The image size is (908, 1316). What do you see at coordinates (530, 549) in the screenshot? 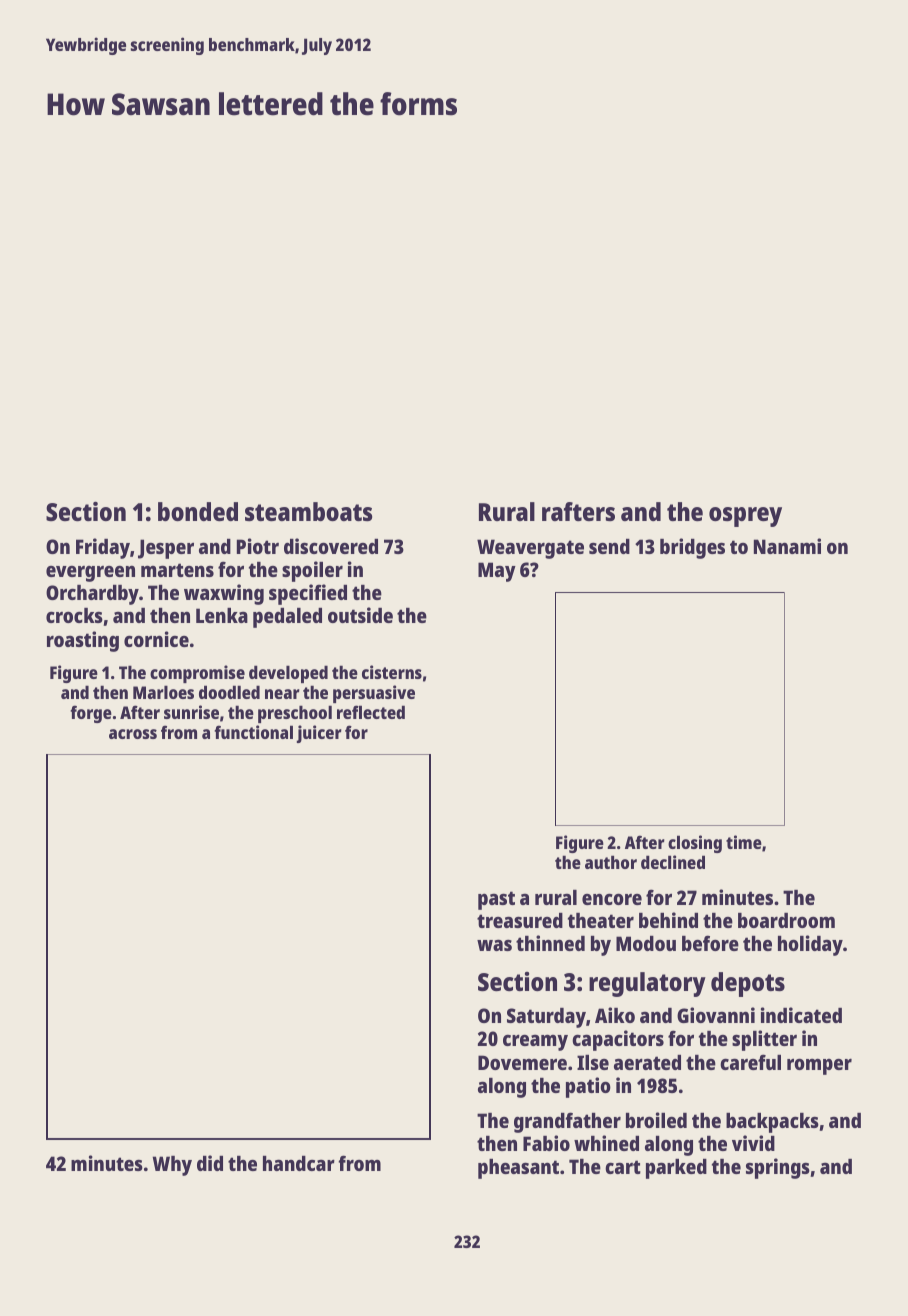
I see `Weavergate` at bounding box center [530, 549].
